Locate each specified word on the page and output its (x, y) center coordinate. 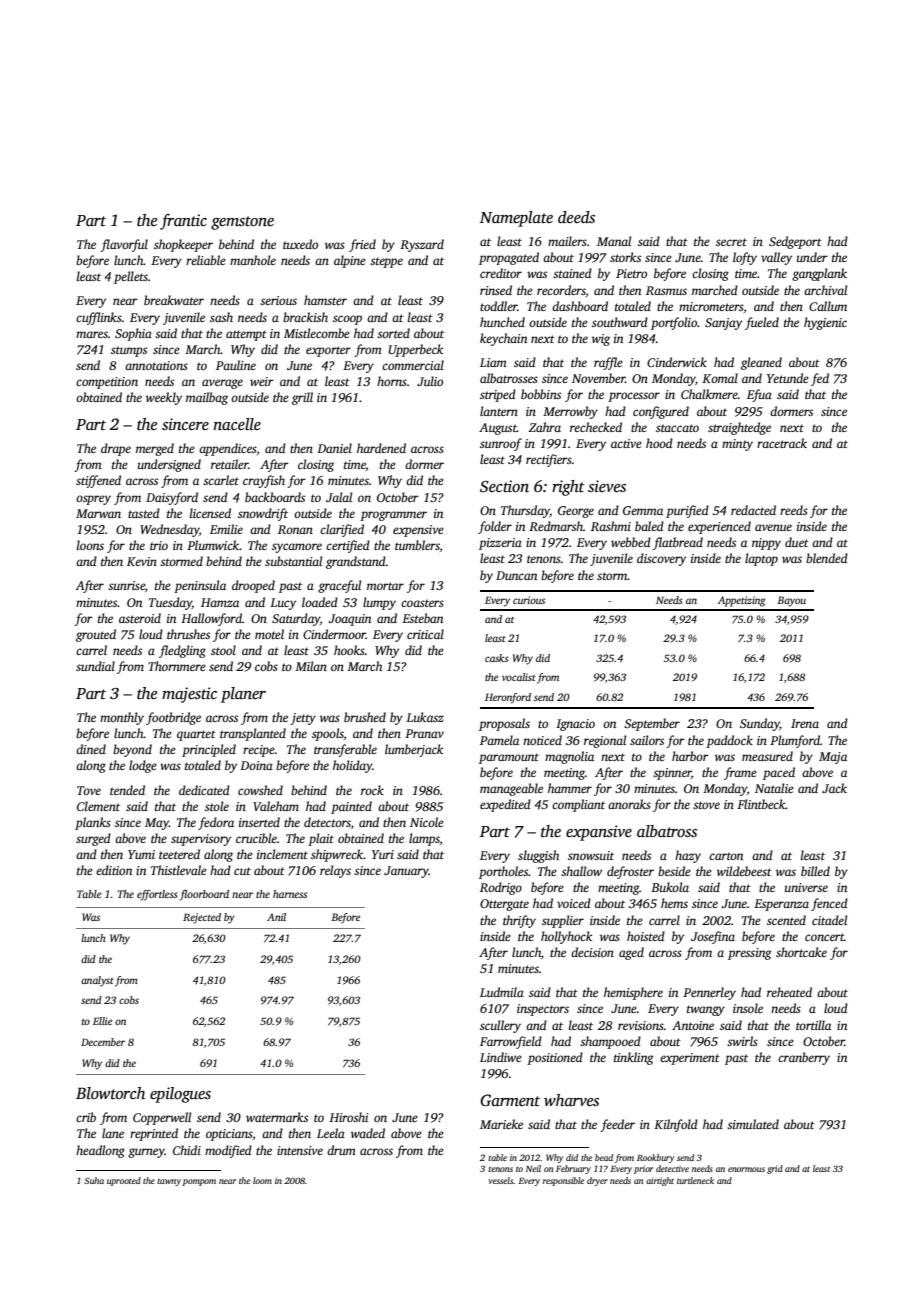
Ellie (102, 1021)
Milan (311, 666)
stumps (129, 351)
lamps (424, 839)
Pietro (631, 273)
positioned (555, 1058)
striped (498, 395)
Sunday (760, 724)
